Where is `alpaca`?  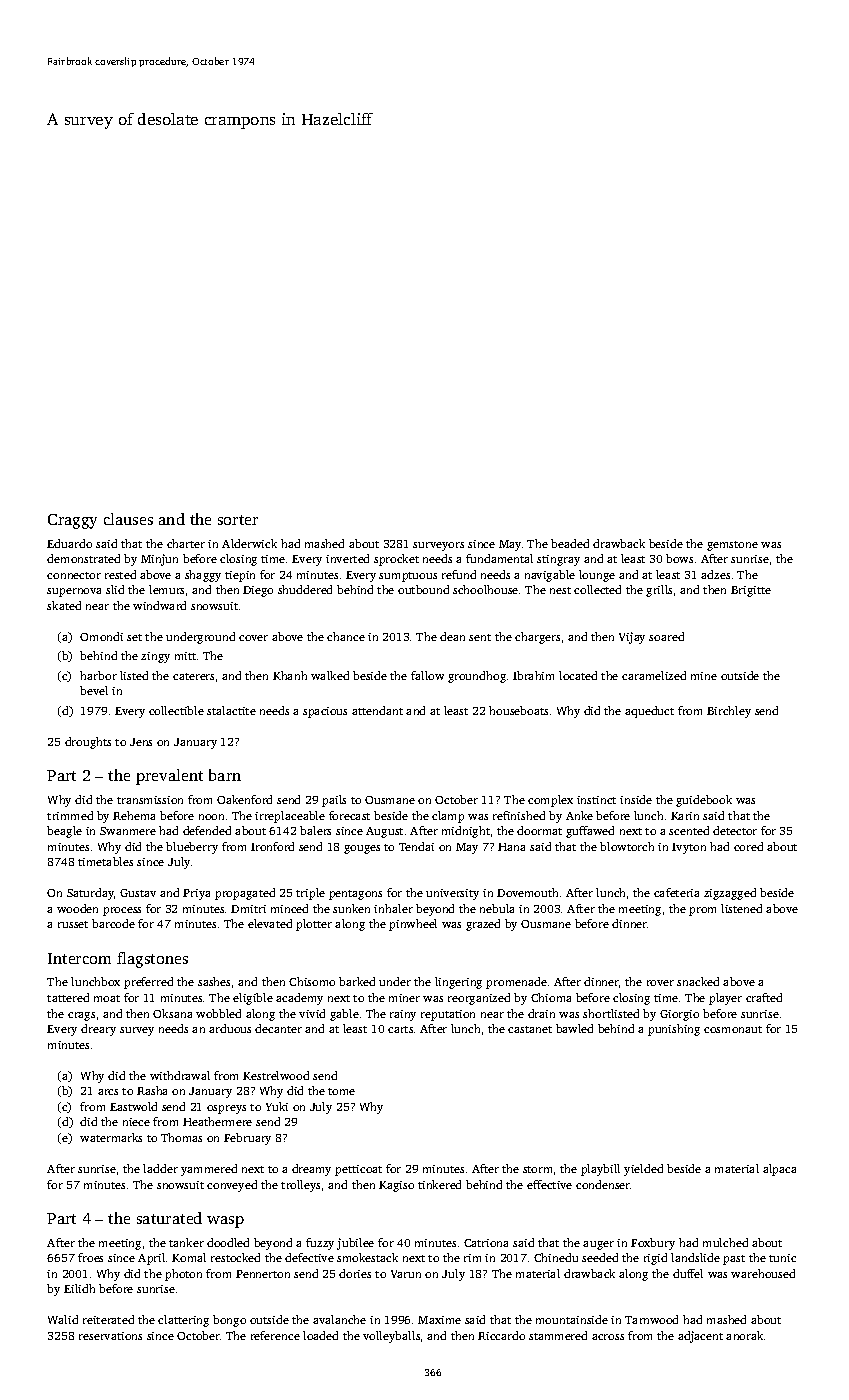 alpaca is located at coordinates (779, 1170).
